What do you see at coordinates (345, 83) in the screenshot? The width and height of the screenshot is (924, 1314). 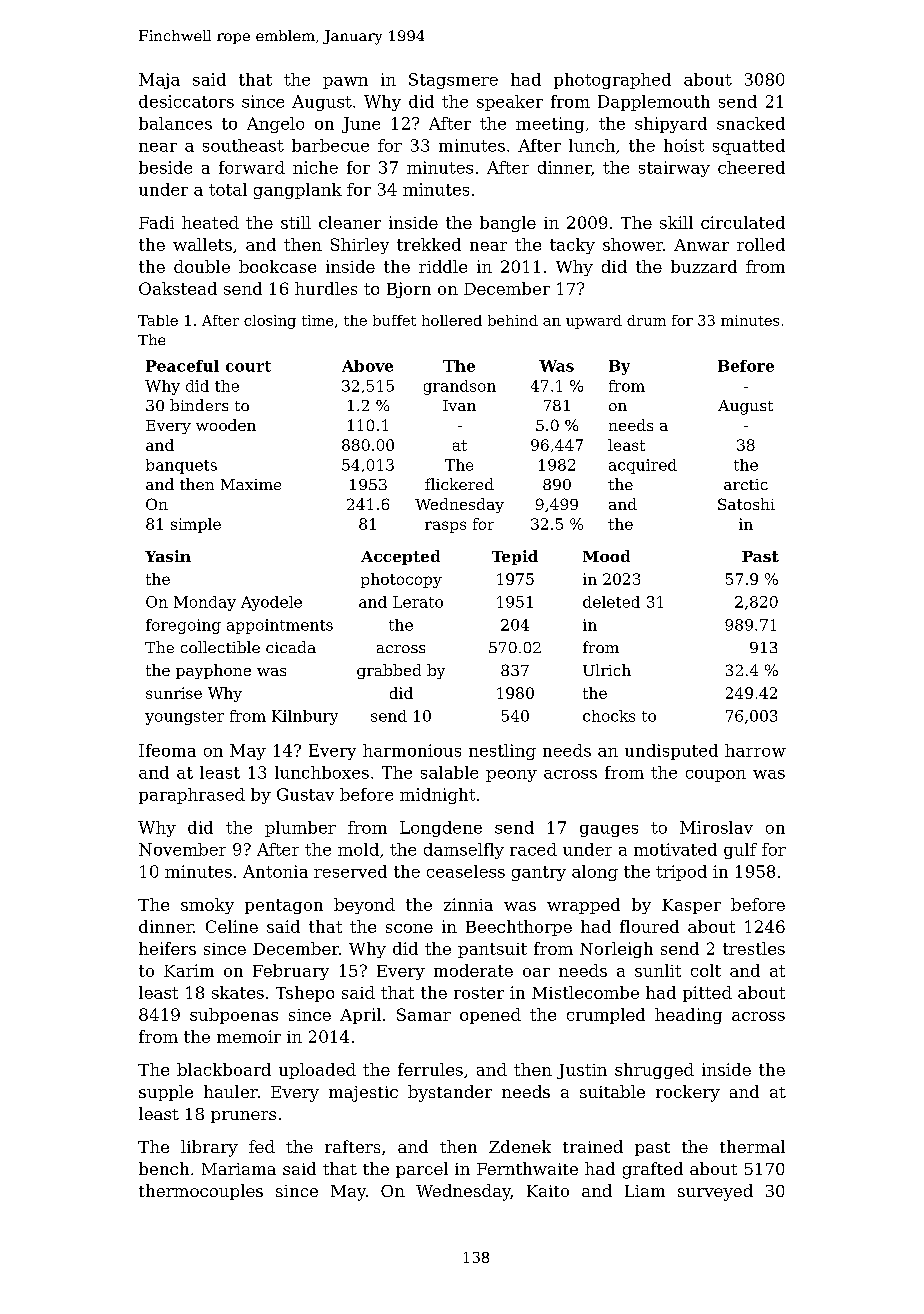 I see `pawn` at bounding box center [345, 83].
